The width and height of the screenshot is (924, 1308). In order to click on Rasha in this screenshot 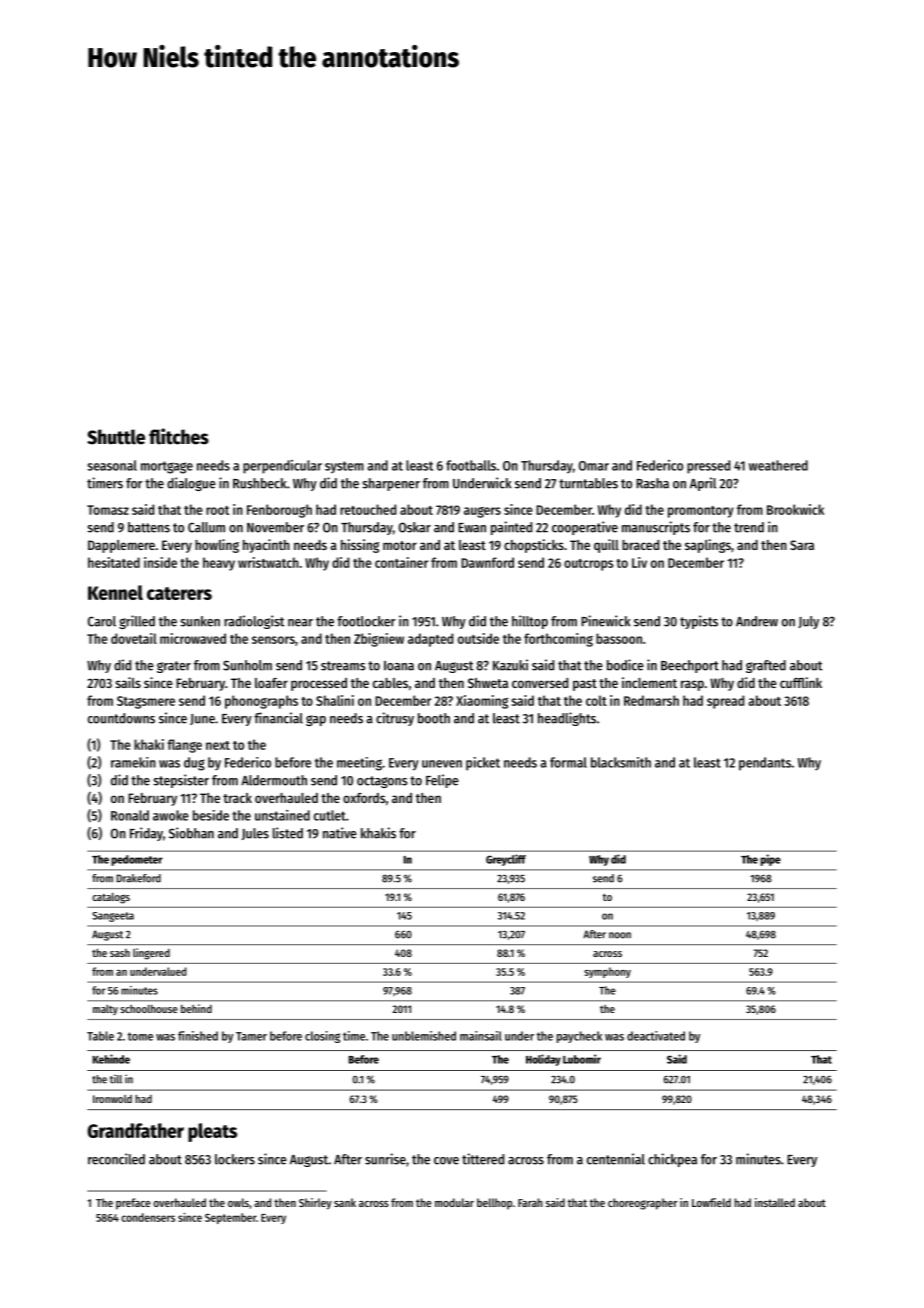, I will do `click(652, 483)`.
